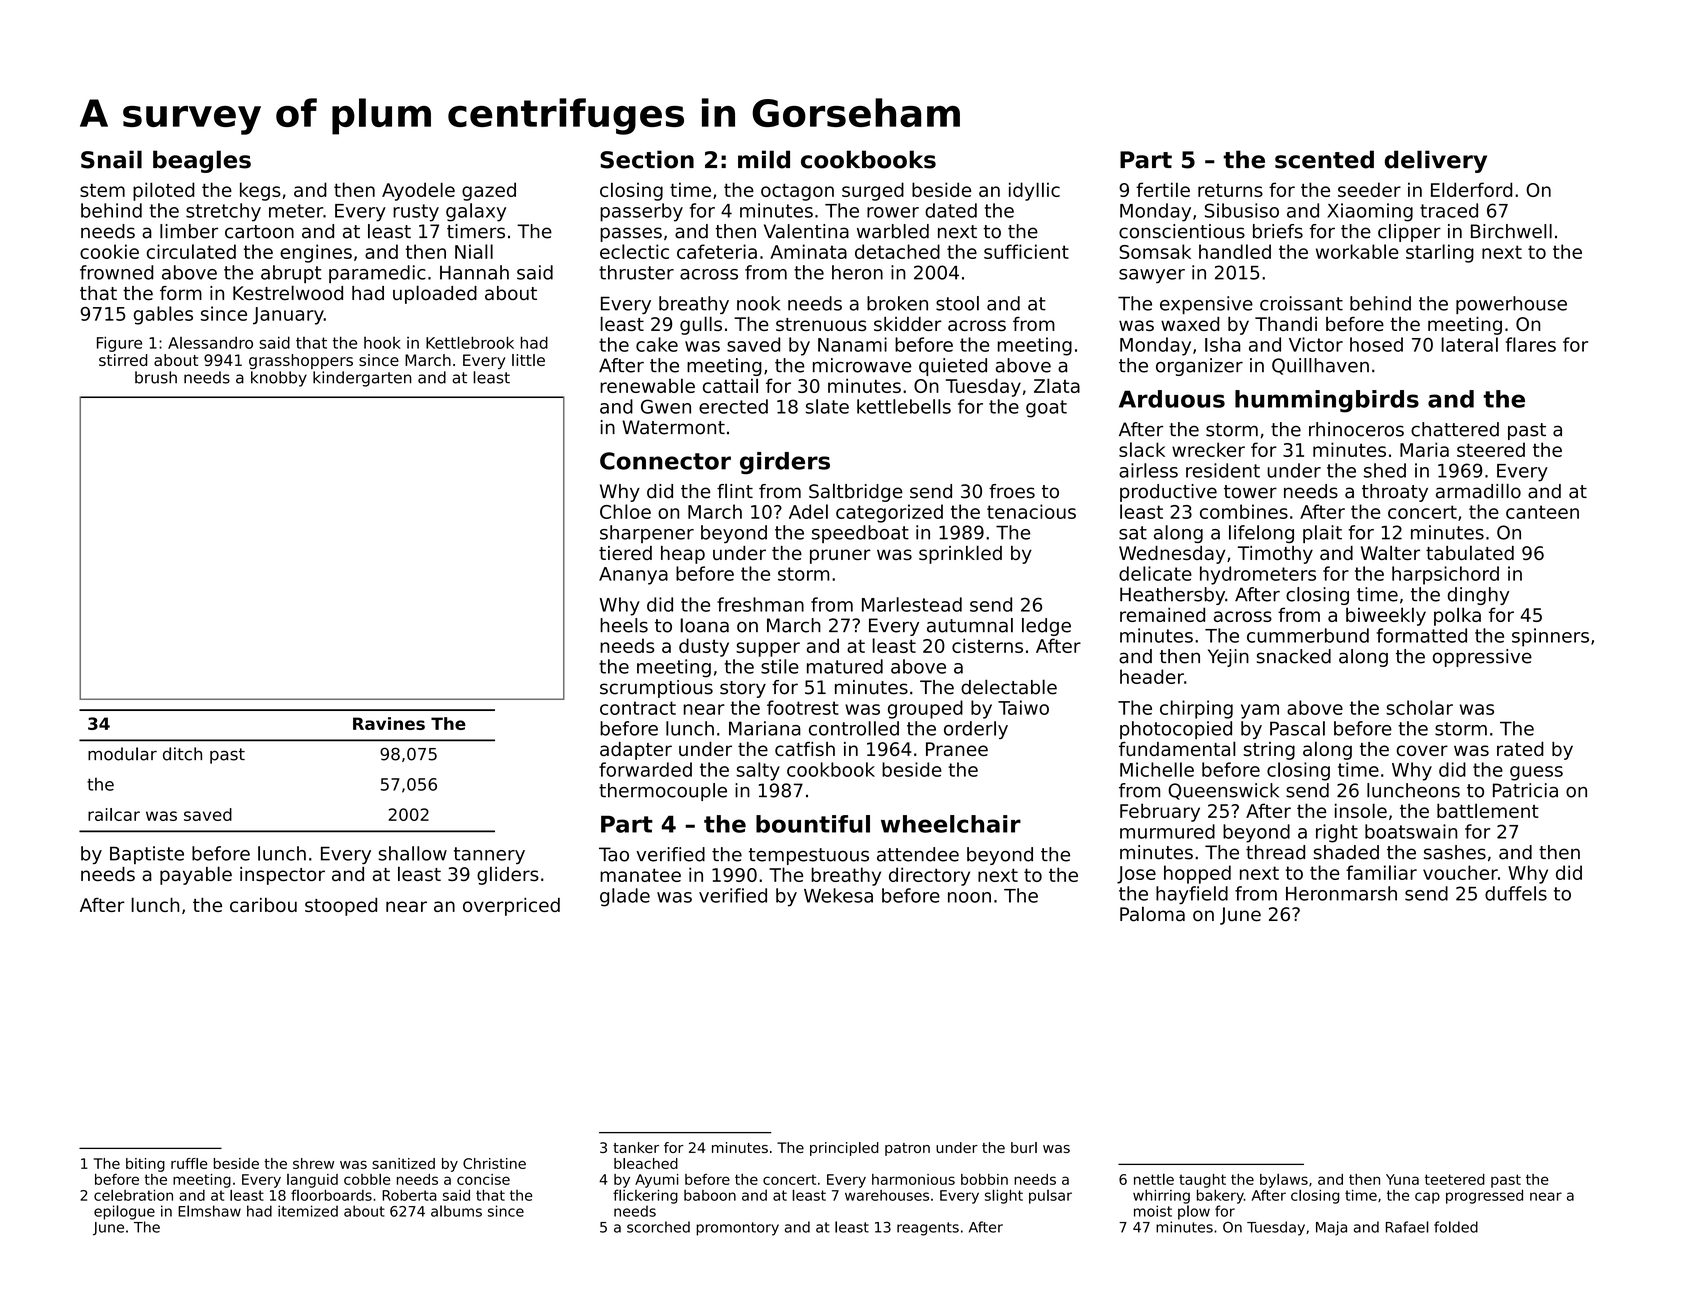 The width and height of the image is (1683, 1300). What do you see at coordinates (1455, 429) in the image?
I see `chattered` at bounding box center [1455, 429].
